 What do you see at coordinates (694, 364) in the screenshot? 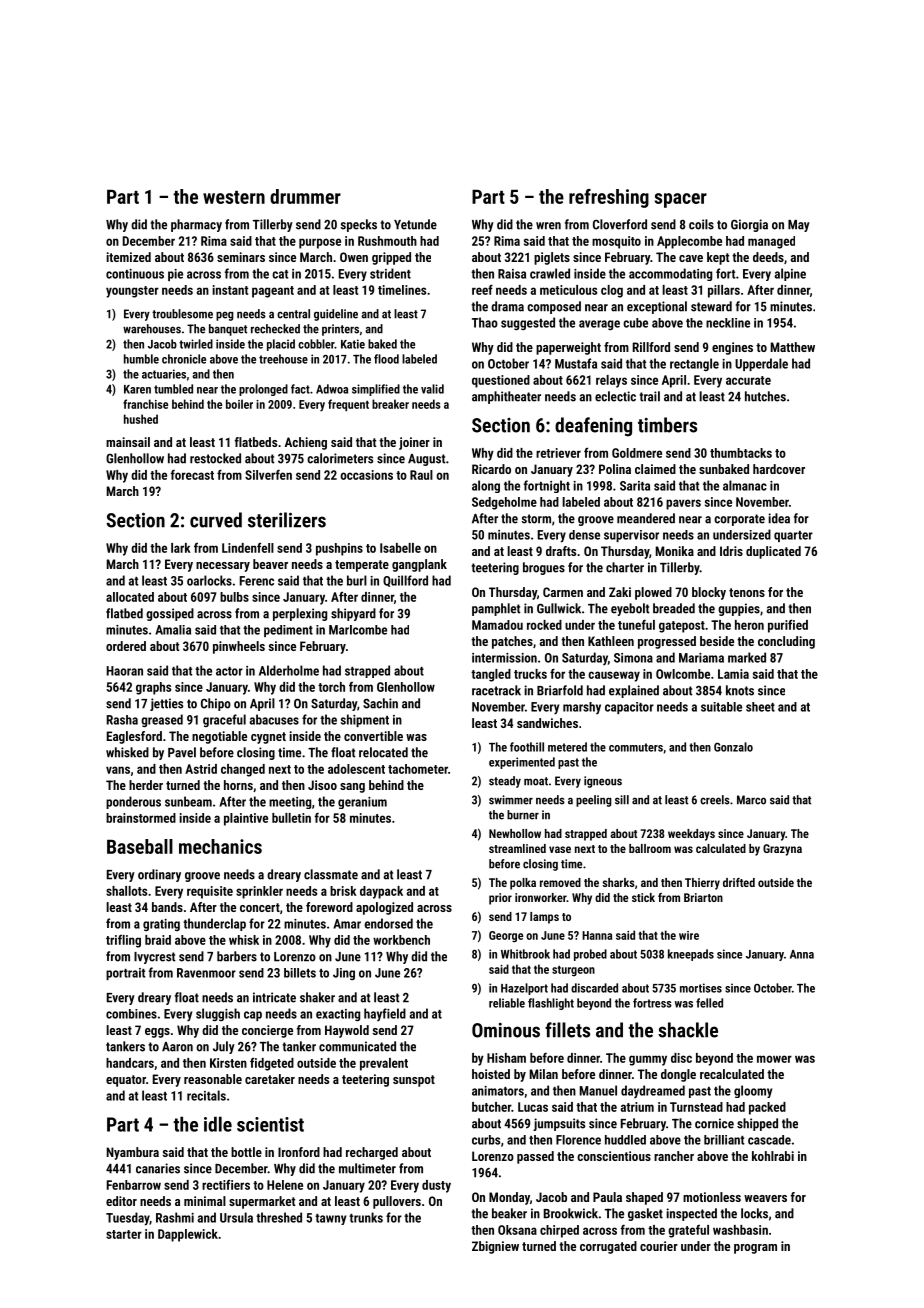
I see `rectangle` at bounding box center [694, 364].
